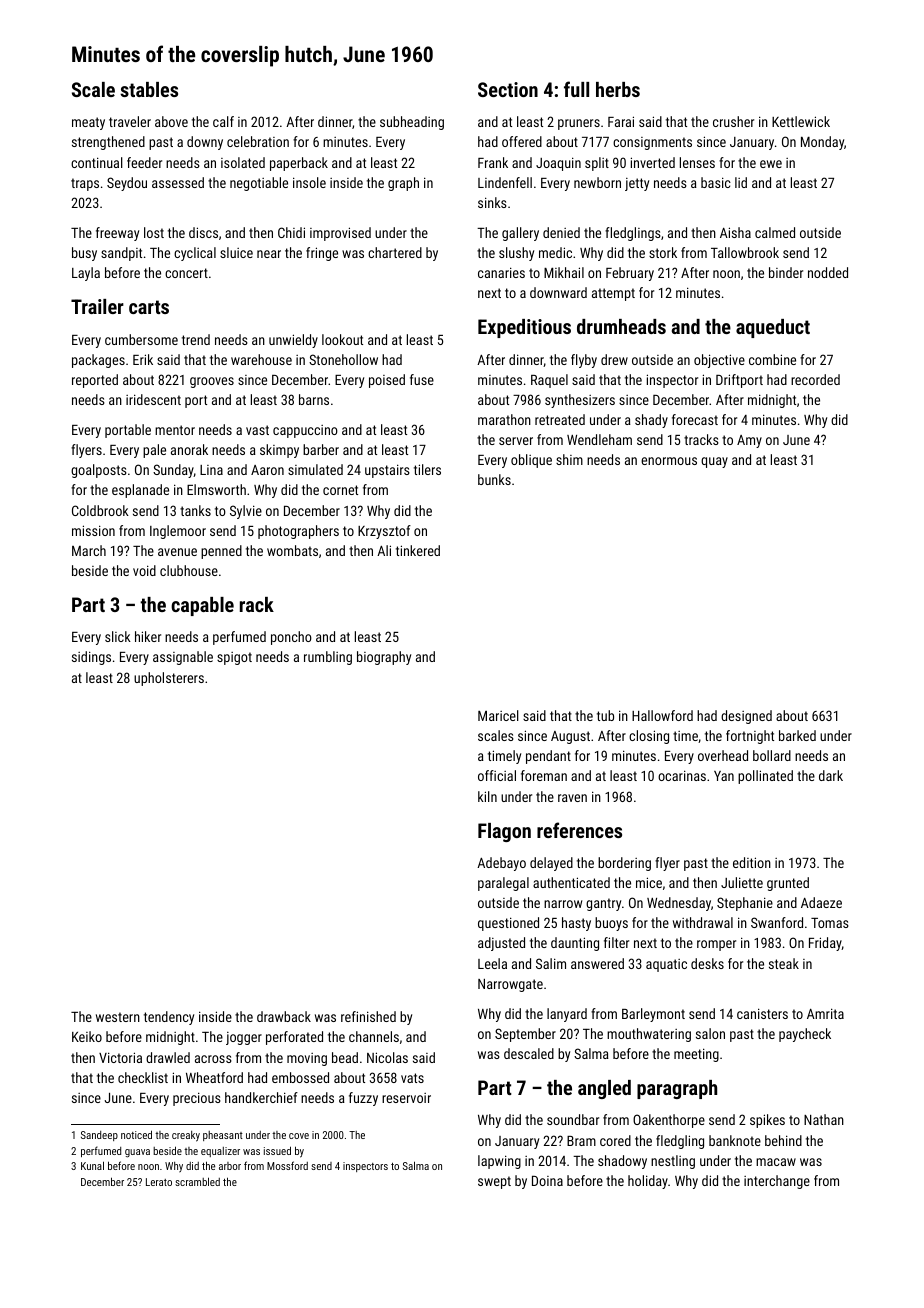 The height and width of the screenshot is (1308, 924). What do you see at coordinates (771, 164) in the screenshot?
I see `ewe` at bounding box center [771, 164].
